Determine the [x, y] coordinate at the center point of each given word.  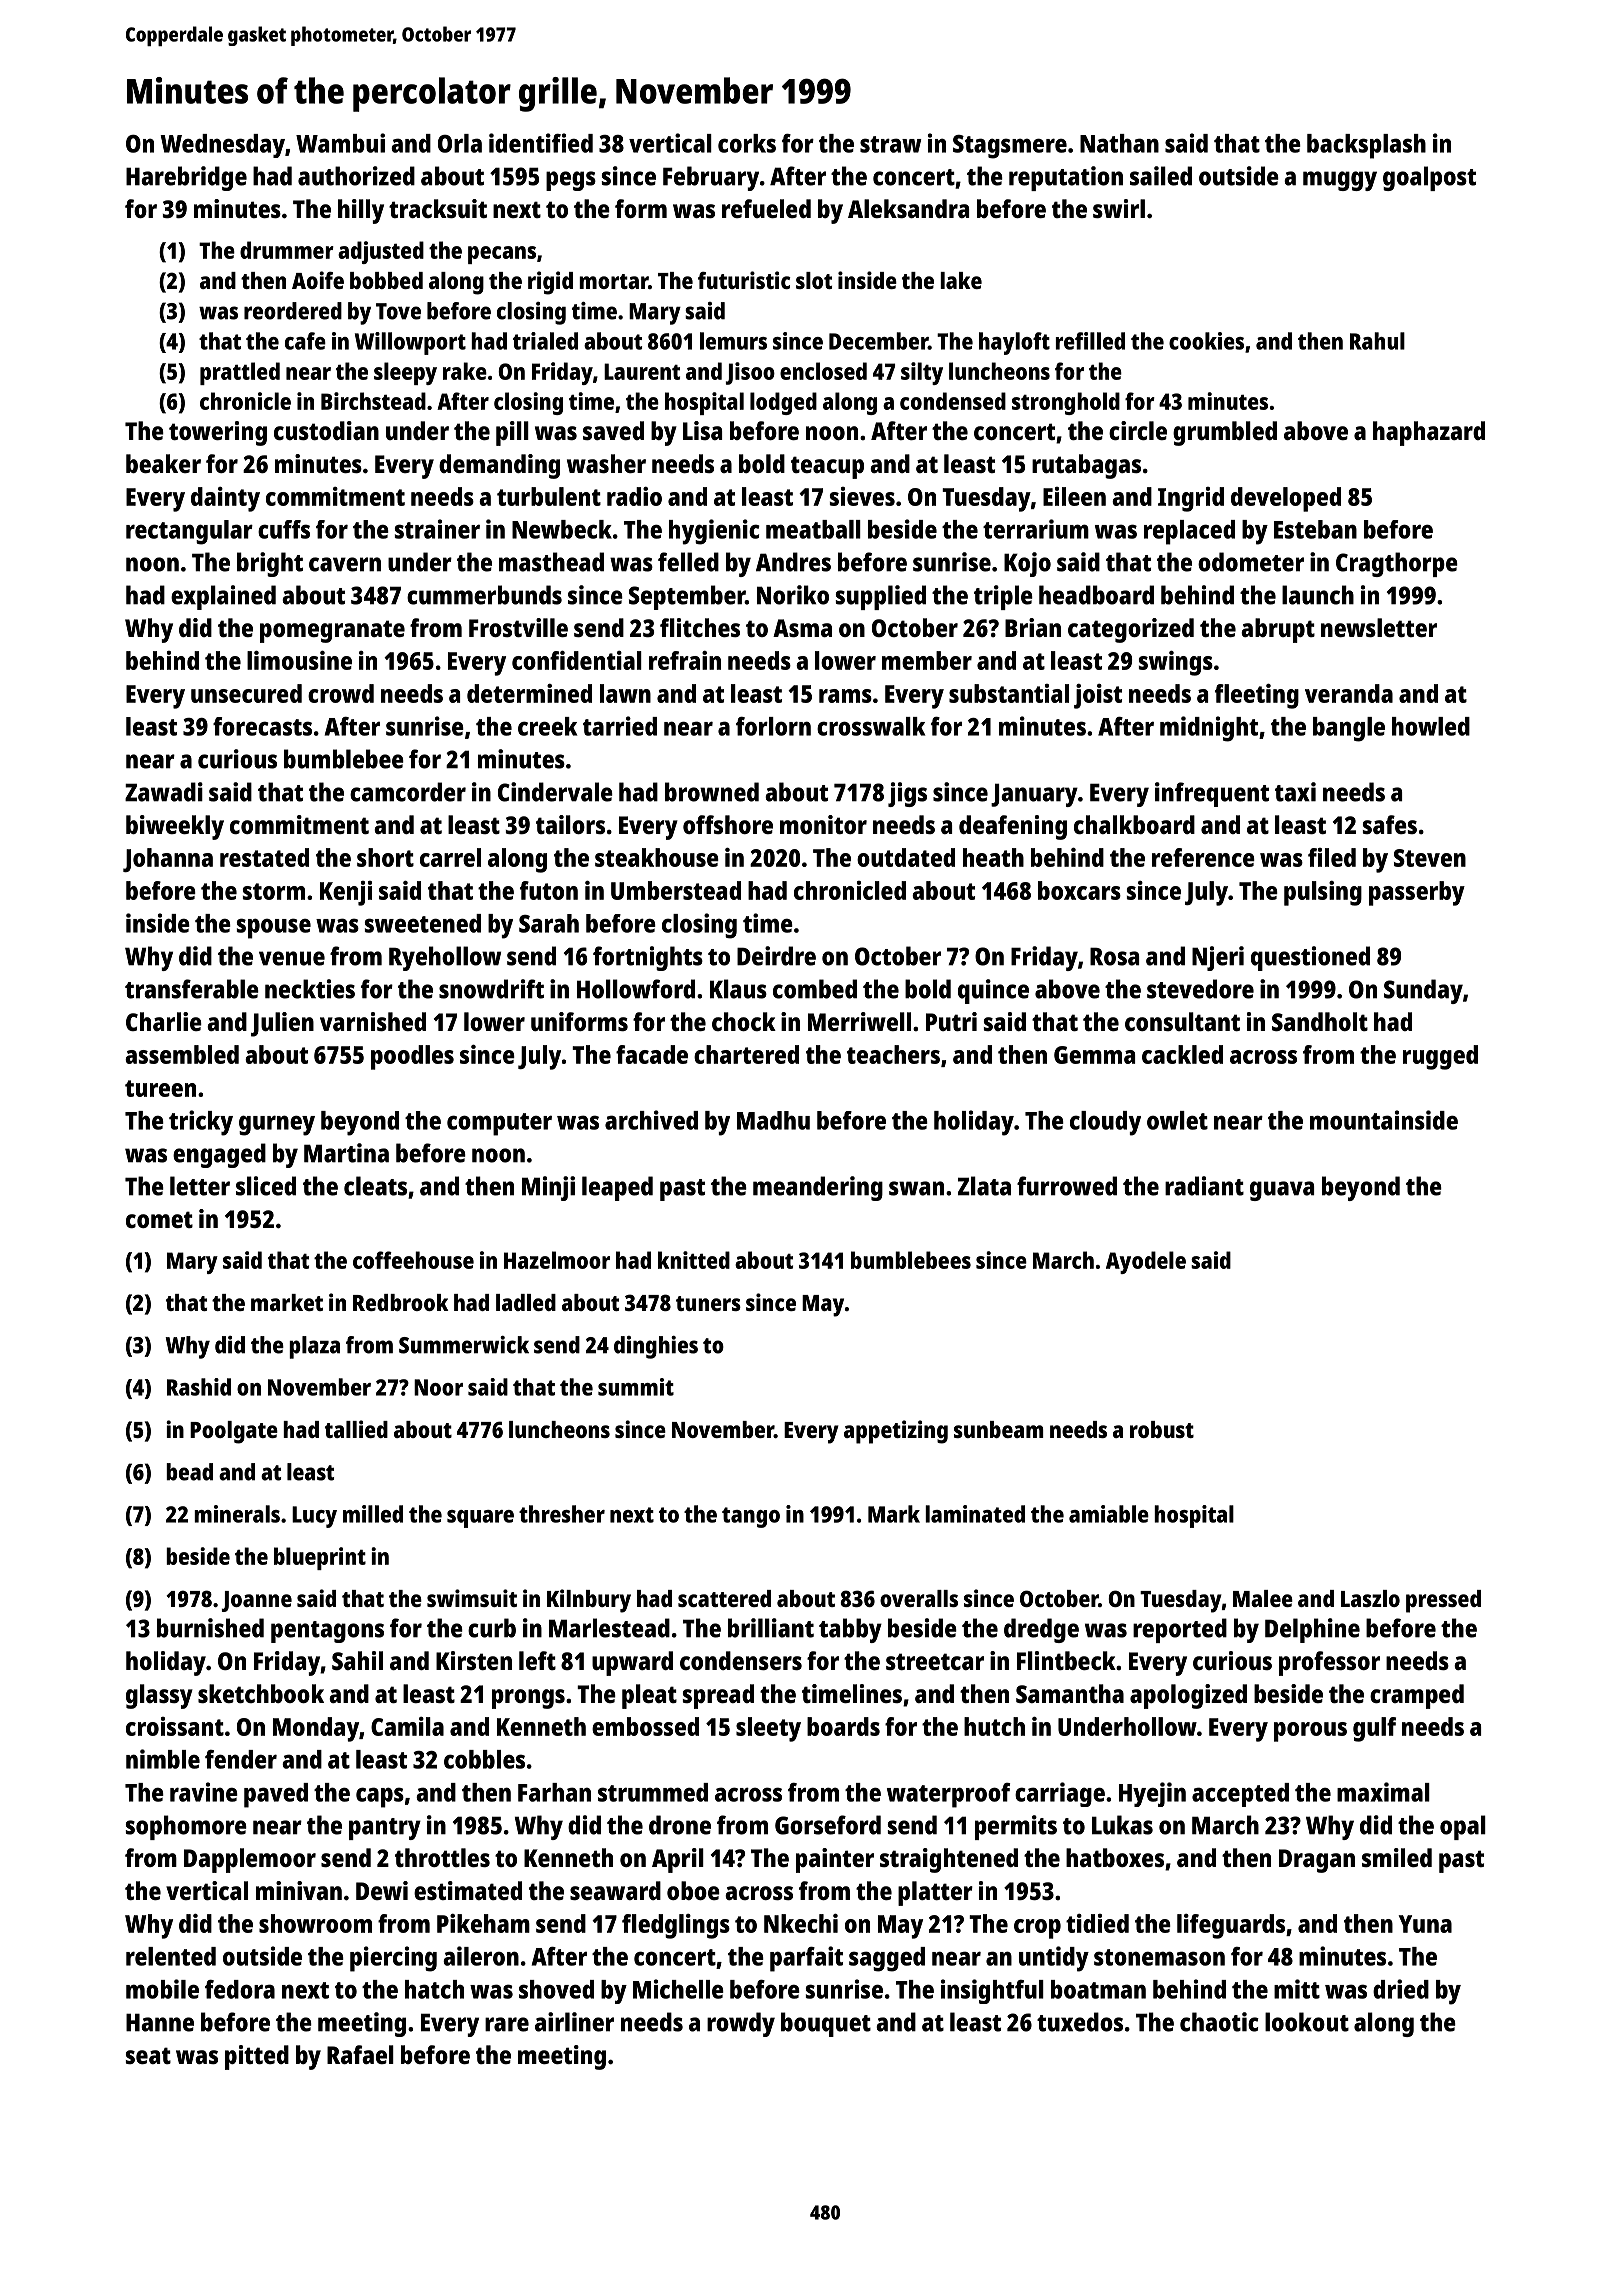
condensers [741, 1660]
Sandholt [1320, 1021]
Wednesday [222, 146]
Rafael [360, 2054]
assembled [182, 1054]
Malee [1263, 1598]
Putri [951, 1021]
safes [1390, 824]
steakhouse [657, 857]
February [711, 178]
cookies [1206, 341]
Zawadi [164, 792]
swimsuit [472, 1598]
